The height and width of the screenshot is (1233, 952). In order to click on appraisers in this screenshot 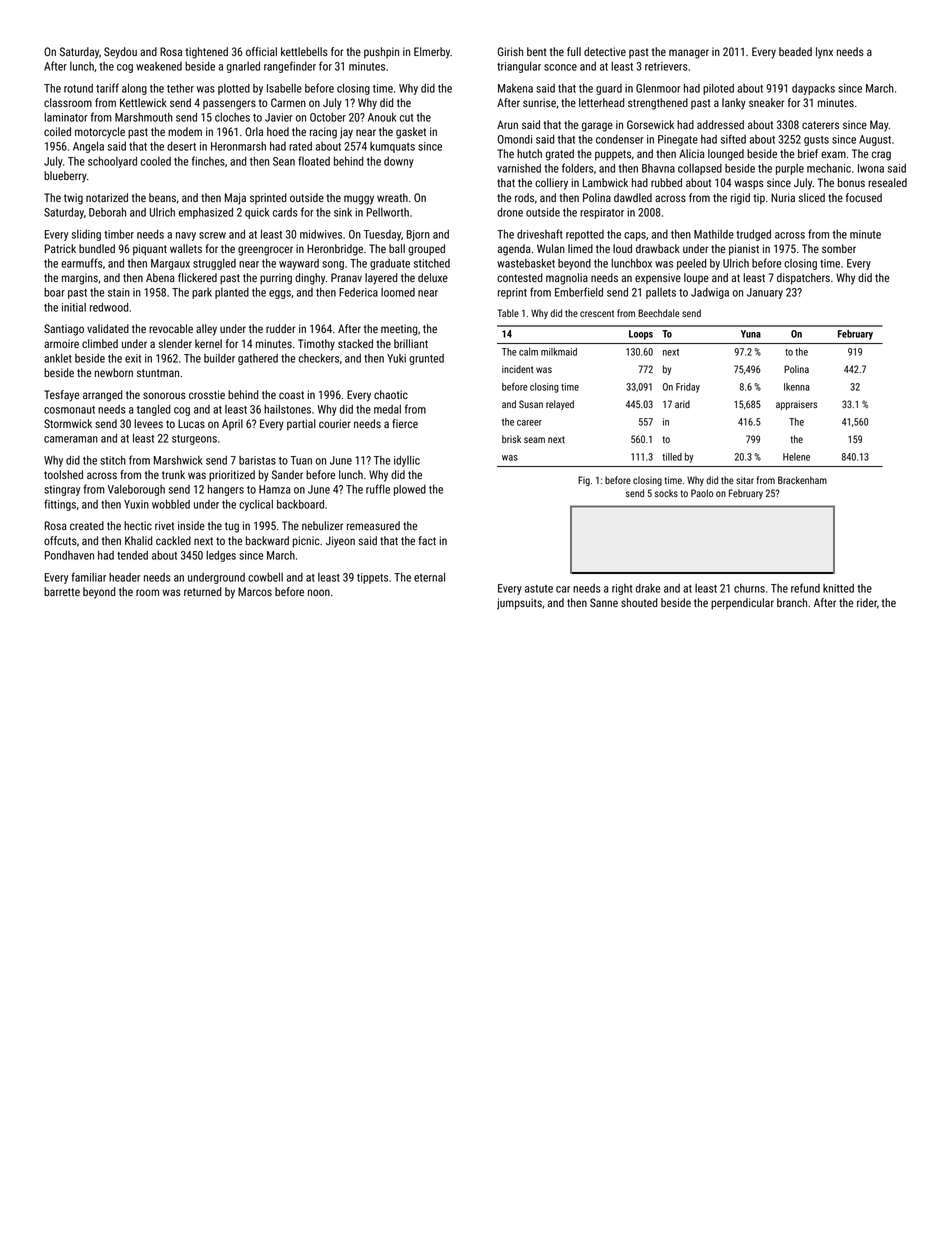, I will do `click(796, 405)`.
